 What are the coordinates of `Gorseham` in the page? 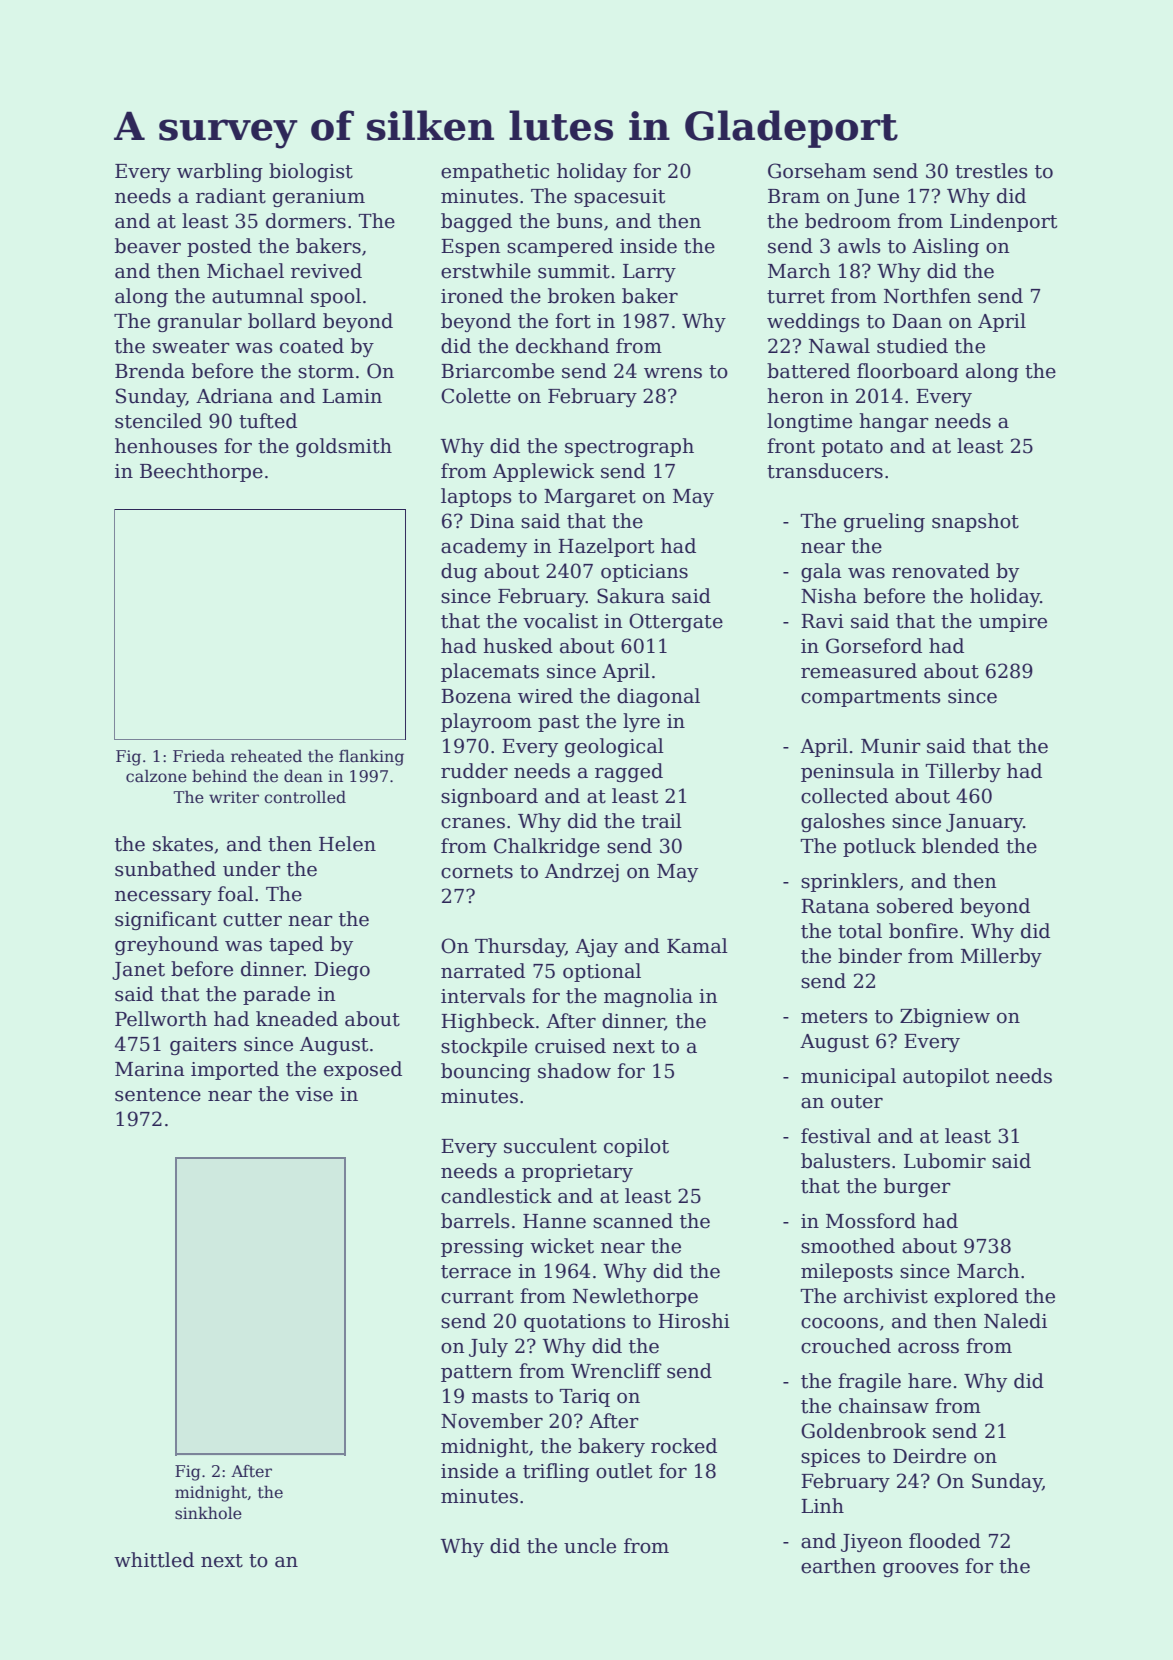 It's located at (817, 171).
